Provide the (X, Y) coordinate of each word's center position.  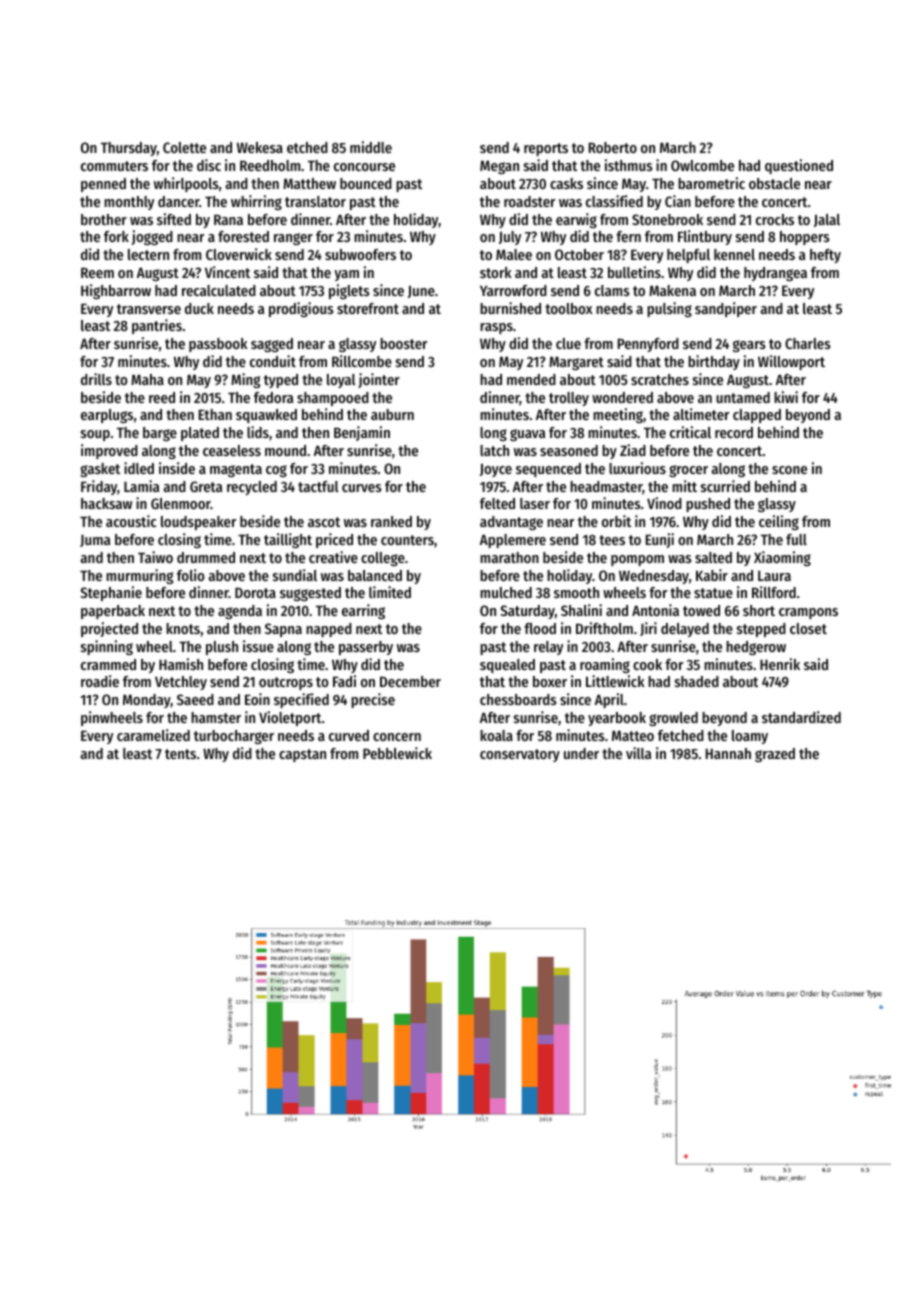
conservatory (520, 755)
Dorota (255, 592)
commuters (114, 166)
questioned (799, 166)
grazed (775, 755)
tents (180, 754)
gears (749, 346)
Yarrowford (513, 290)
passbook (218, 345)
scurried (725, 486)
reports (546, 149)
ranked (391, 521)
